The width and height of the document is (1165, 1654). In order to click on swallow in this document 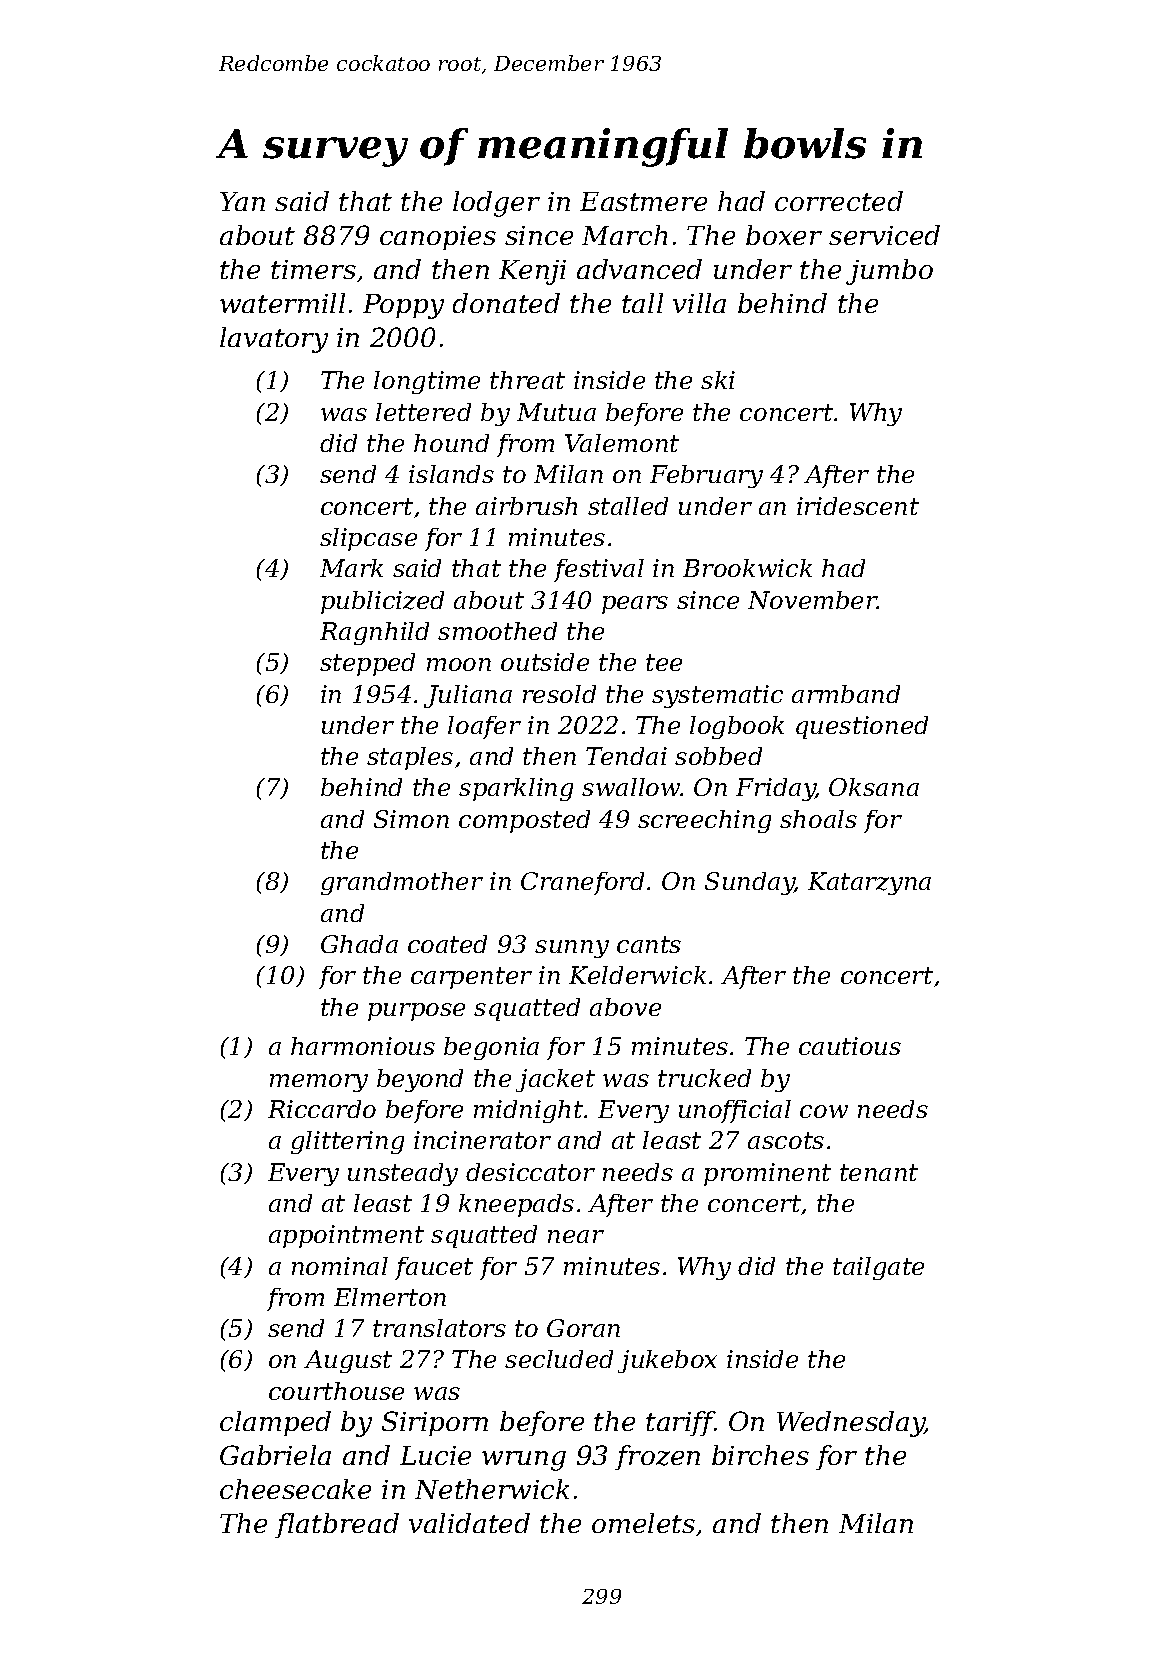, I will do `click(631, 787)`.
